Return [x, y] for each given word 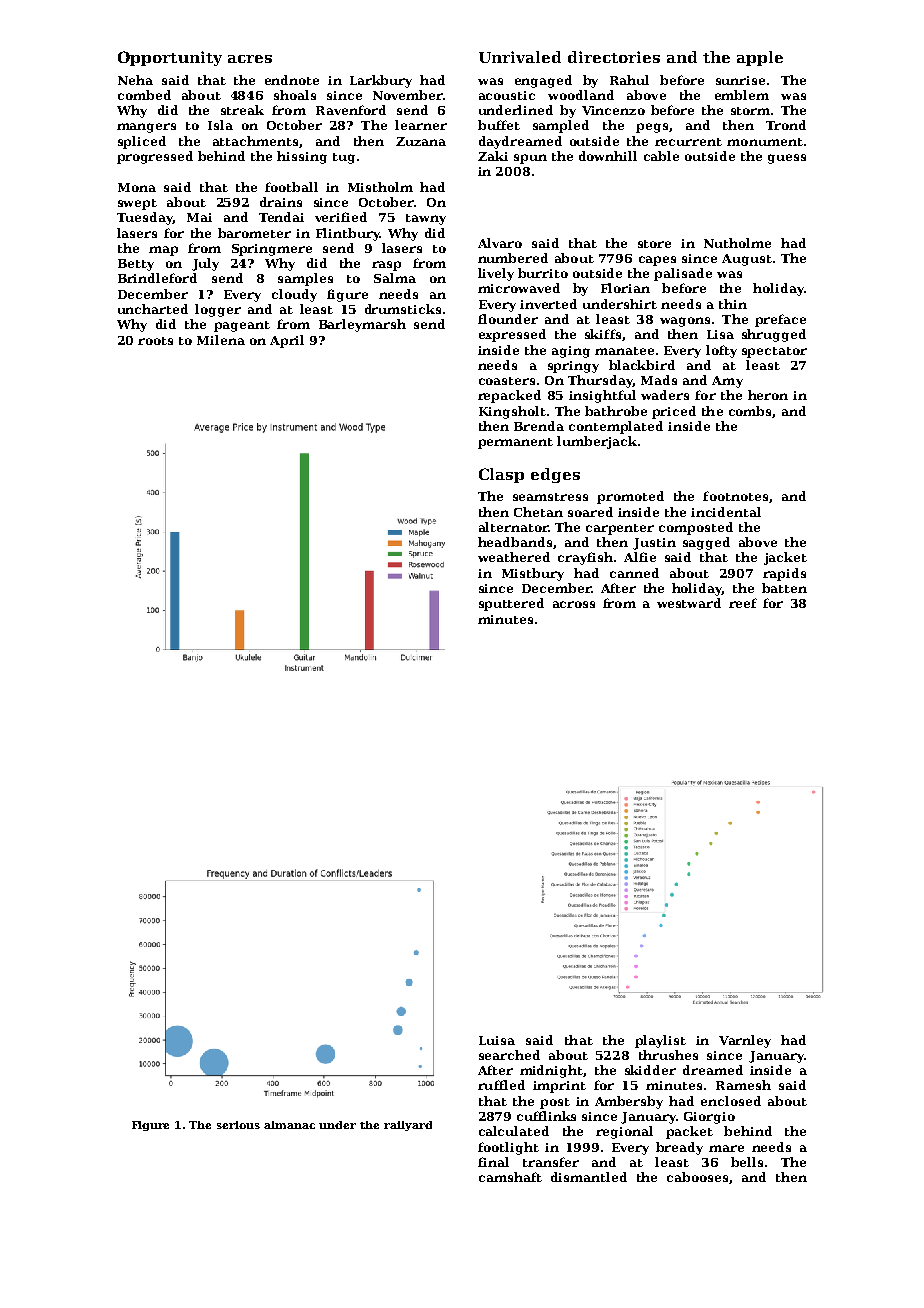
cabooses [697, 1177]
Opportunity [170, 58]
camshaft [510, 1177]
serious [238, 1125]
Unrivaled [520, 57]
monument [765, 142]
